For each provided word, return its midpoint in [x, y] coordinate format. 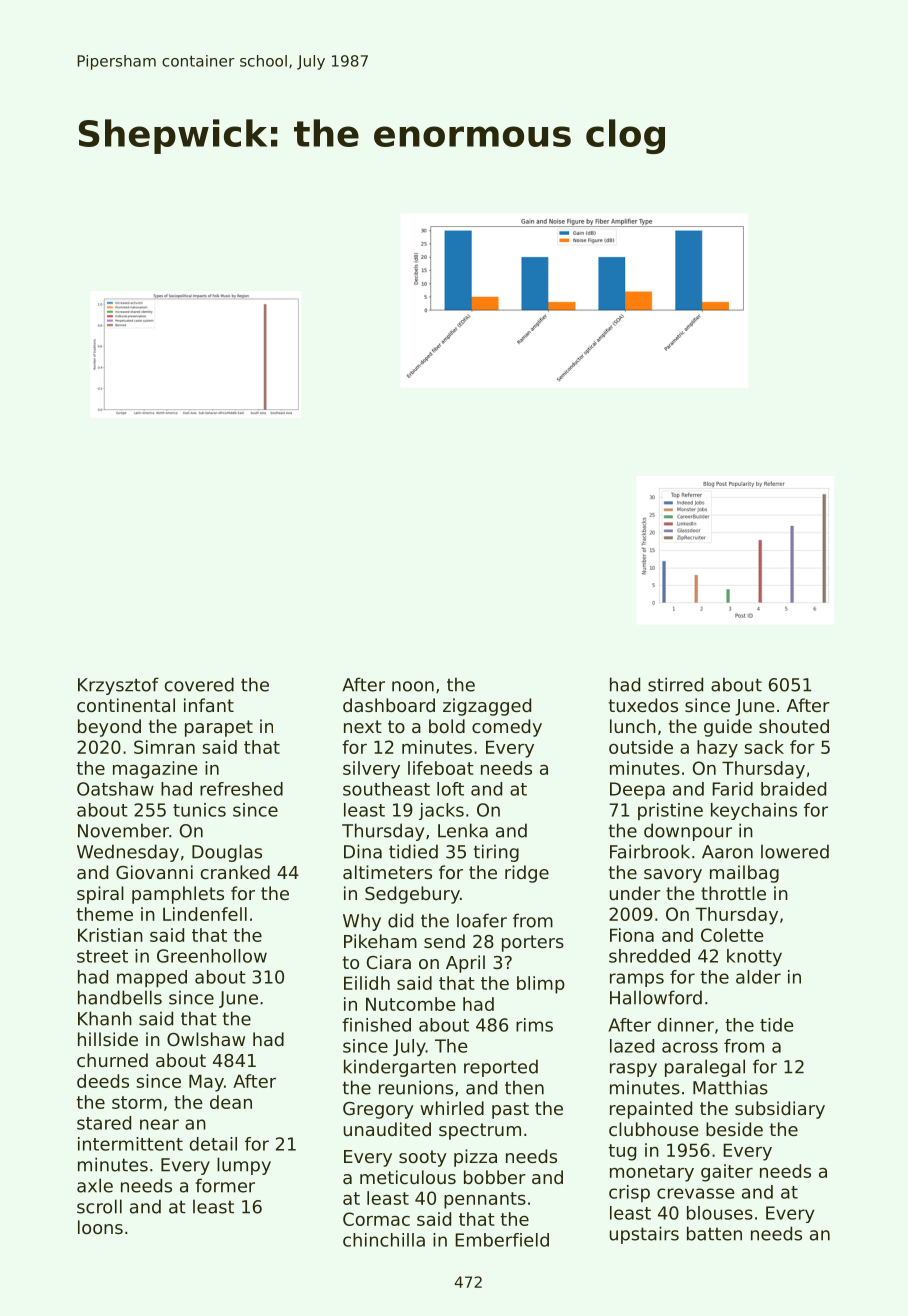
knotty [754, 957]
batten [714, 1233]
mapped [152, 978]
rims [534, 1025]
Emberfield [502, 1240]
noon [413, 686]
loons [100, 1227]
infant [209, 705]
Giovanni [154, 872]
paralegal [705, 1068]
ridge [527, 874]
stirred [675, 684]
